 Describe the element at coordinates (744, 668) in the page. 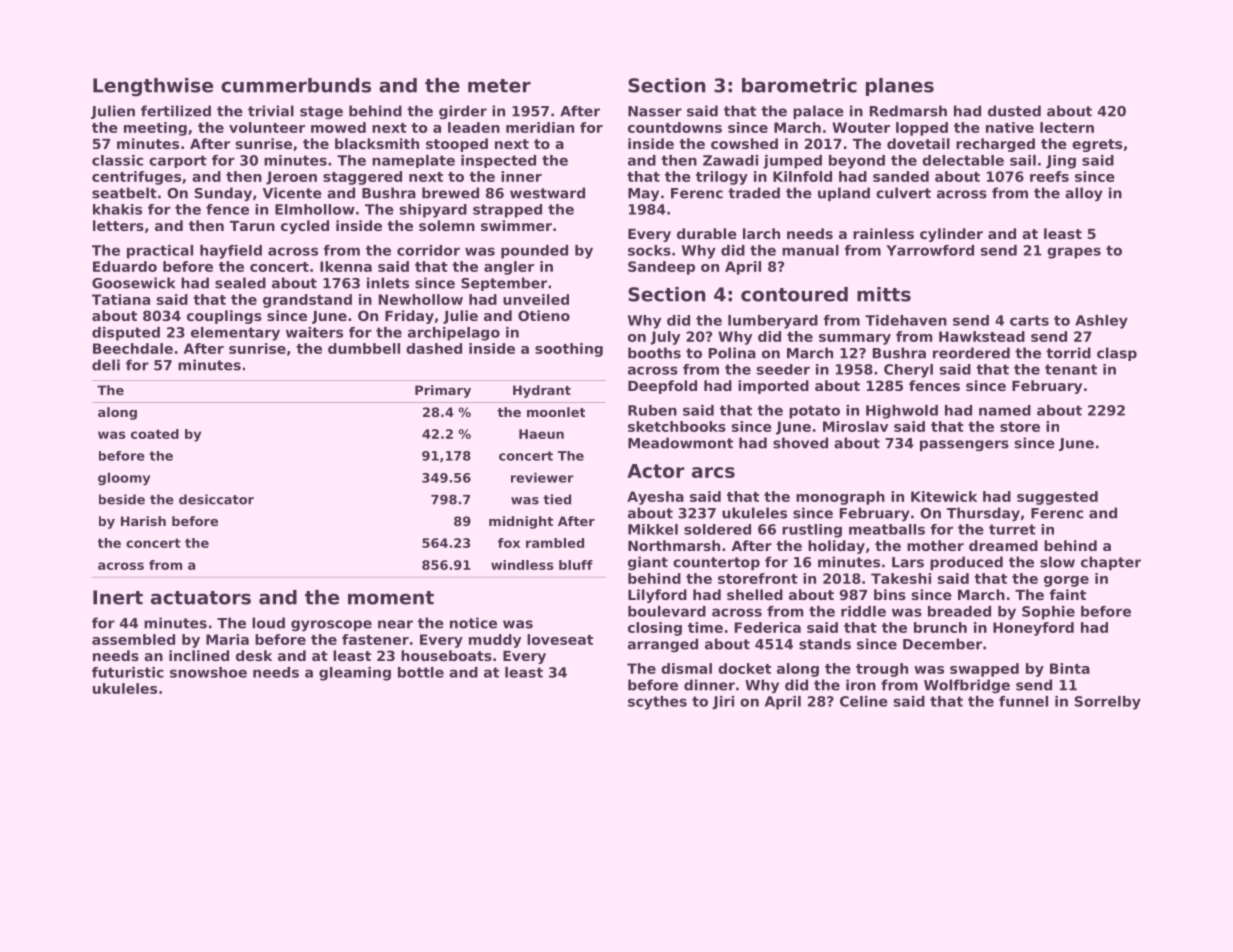

I see `docket` at that location.
